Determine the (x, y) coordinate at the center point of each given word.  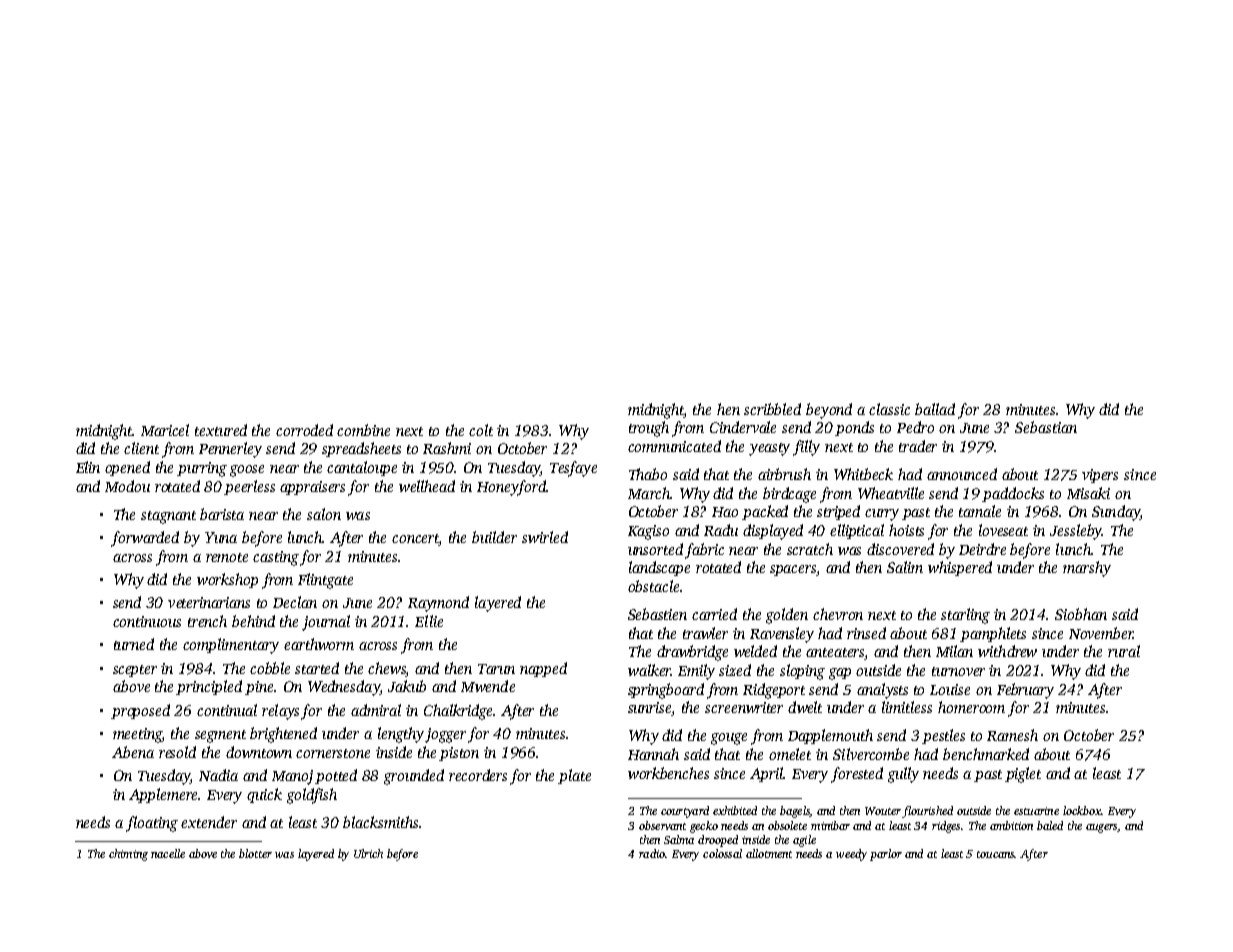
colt (481, 430)
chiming (128, 855)
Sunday (1116, 513)
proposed (140, 711)
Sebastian (1046, 427)
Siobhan (1081, 614)
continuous (147, 621)
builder (494, 537)
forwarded (145, 539)
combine (363, 430)
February (1025, 691)
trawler (705, 633)
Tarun (496, 669)
